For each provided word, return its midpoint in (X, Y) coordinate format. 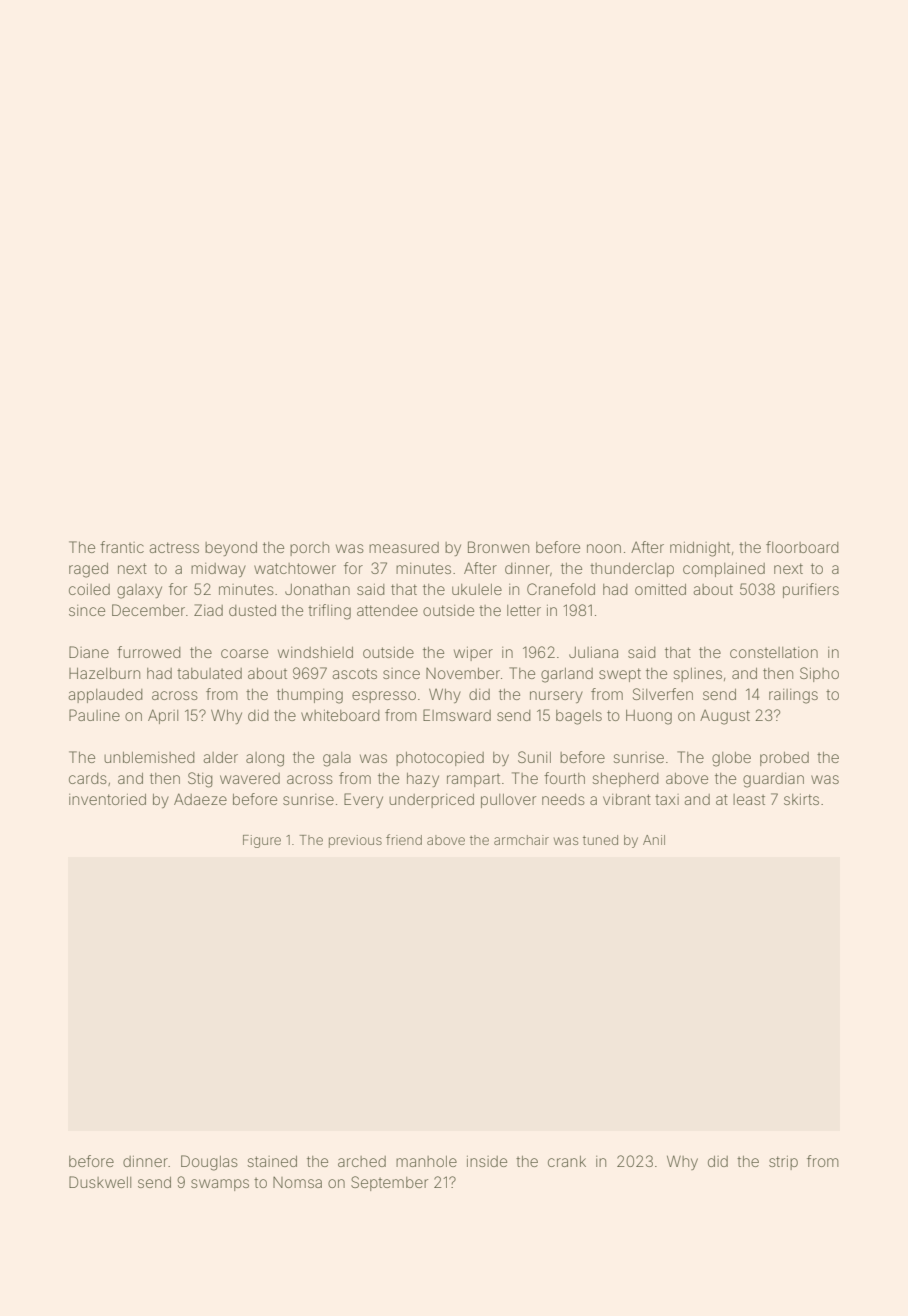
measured (404, 547)
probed (784, 759)
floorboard (802, 547)
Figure (262, 841)
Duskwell (100, 1182)
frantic (122, 547)
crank (567, 1161)
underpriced (431, 801)
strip (783, 1162)
